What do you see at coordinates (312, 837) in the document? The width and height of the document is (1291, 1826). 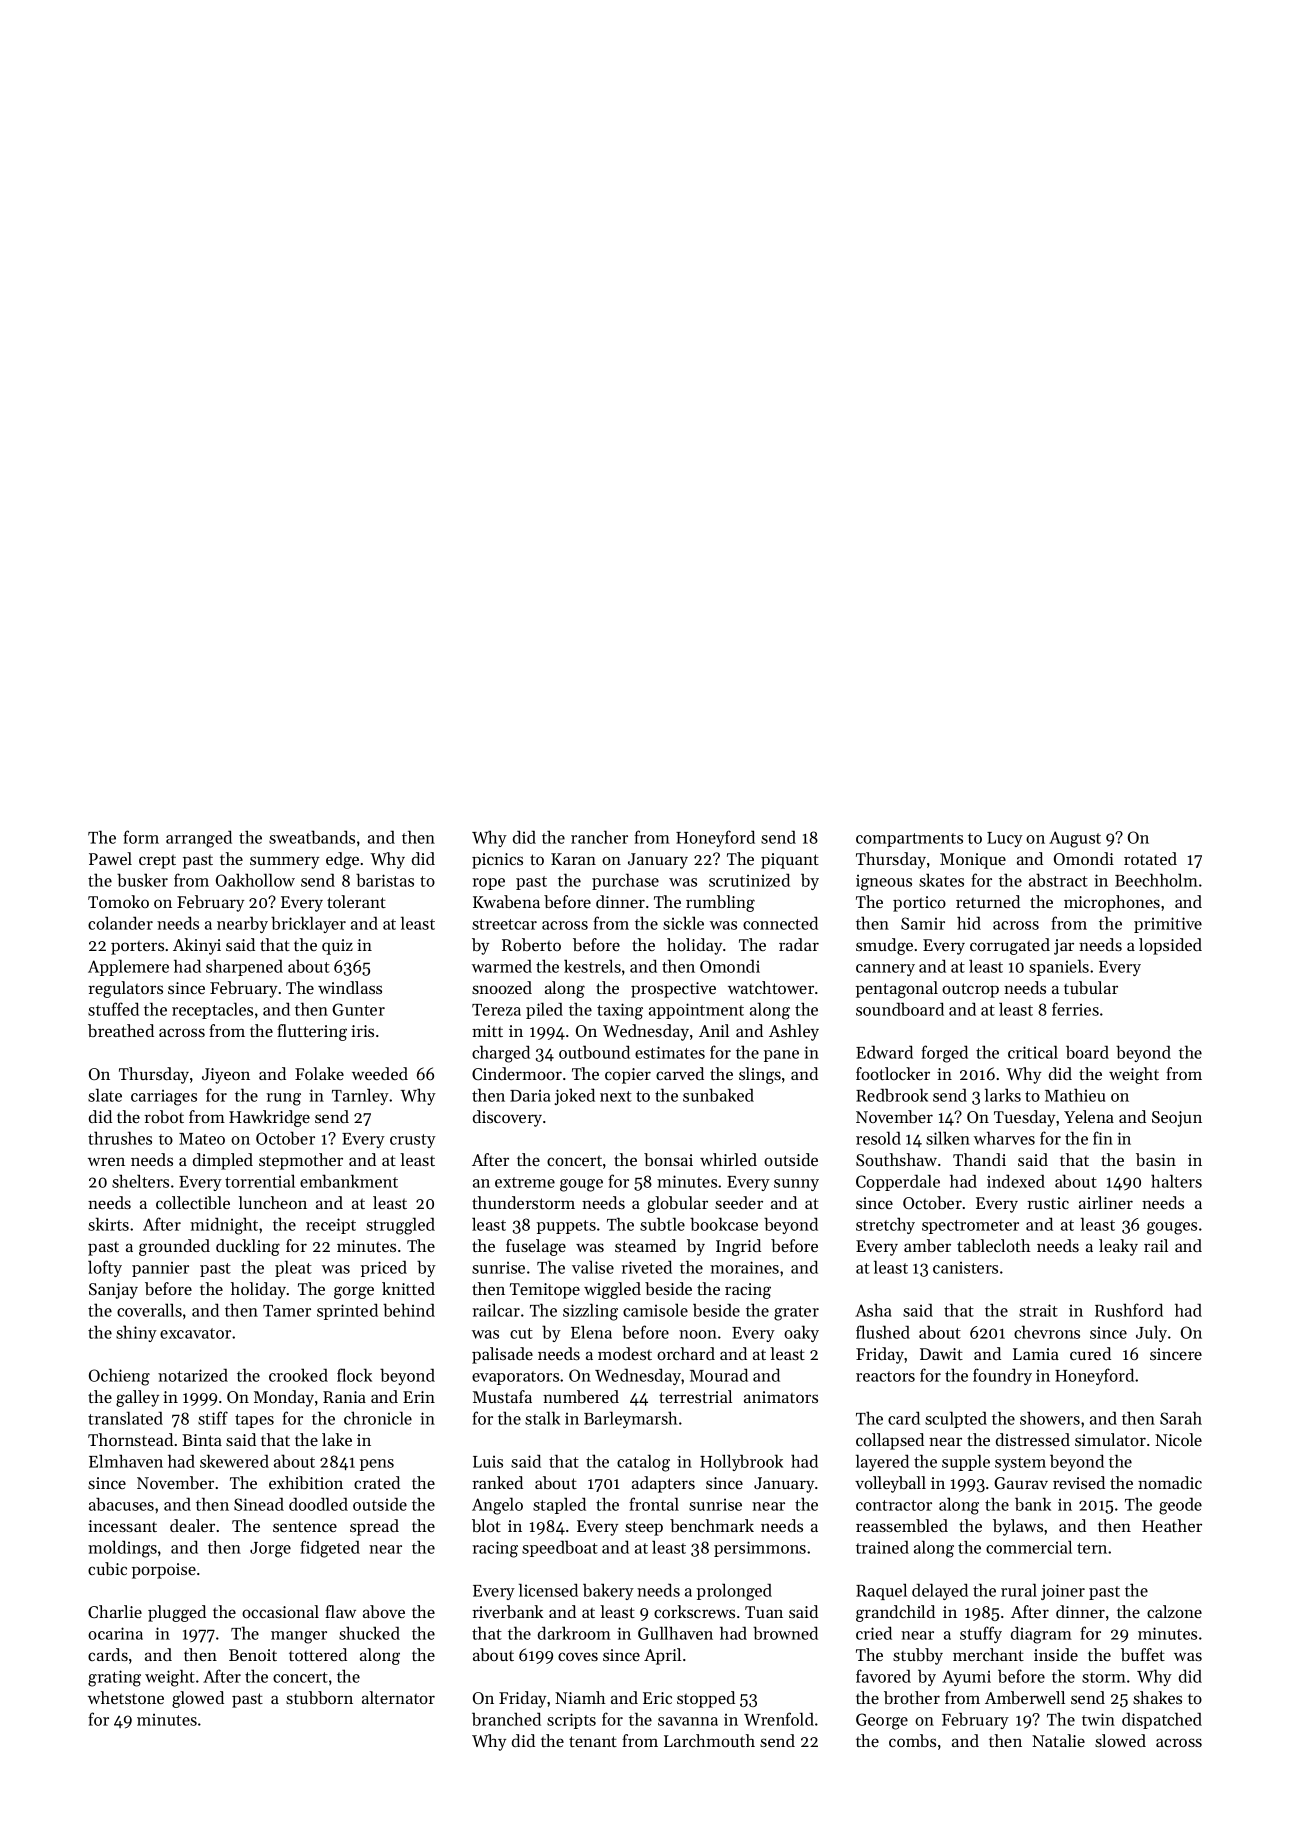 I see `sweatbands` at bounding box center [312, 837].
